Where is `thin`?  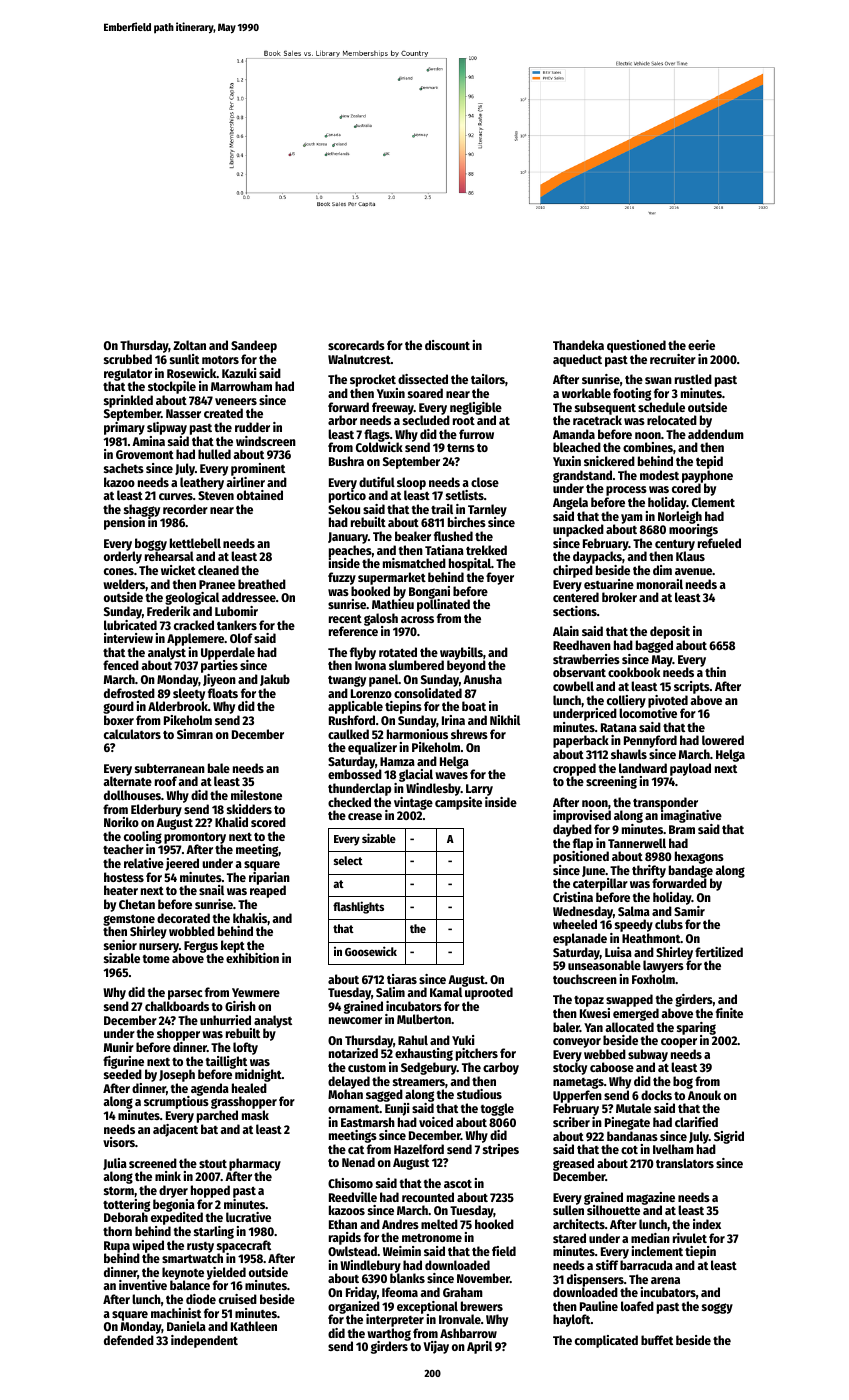
thin is located at coordinates (715, 672).
